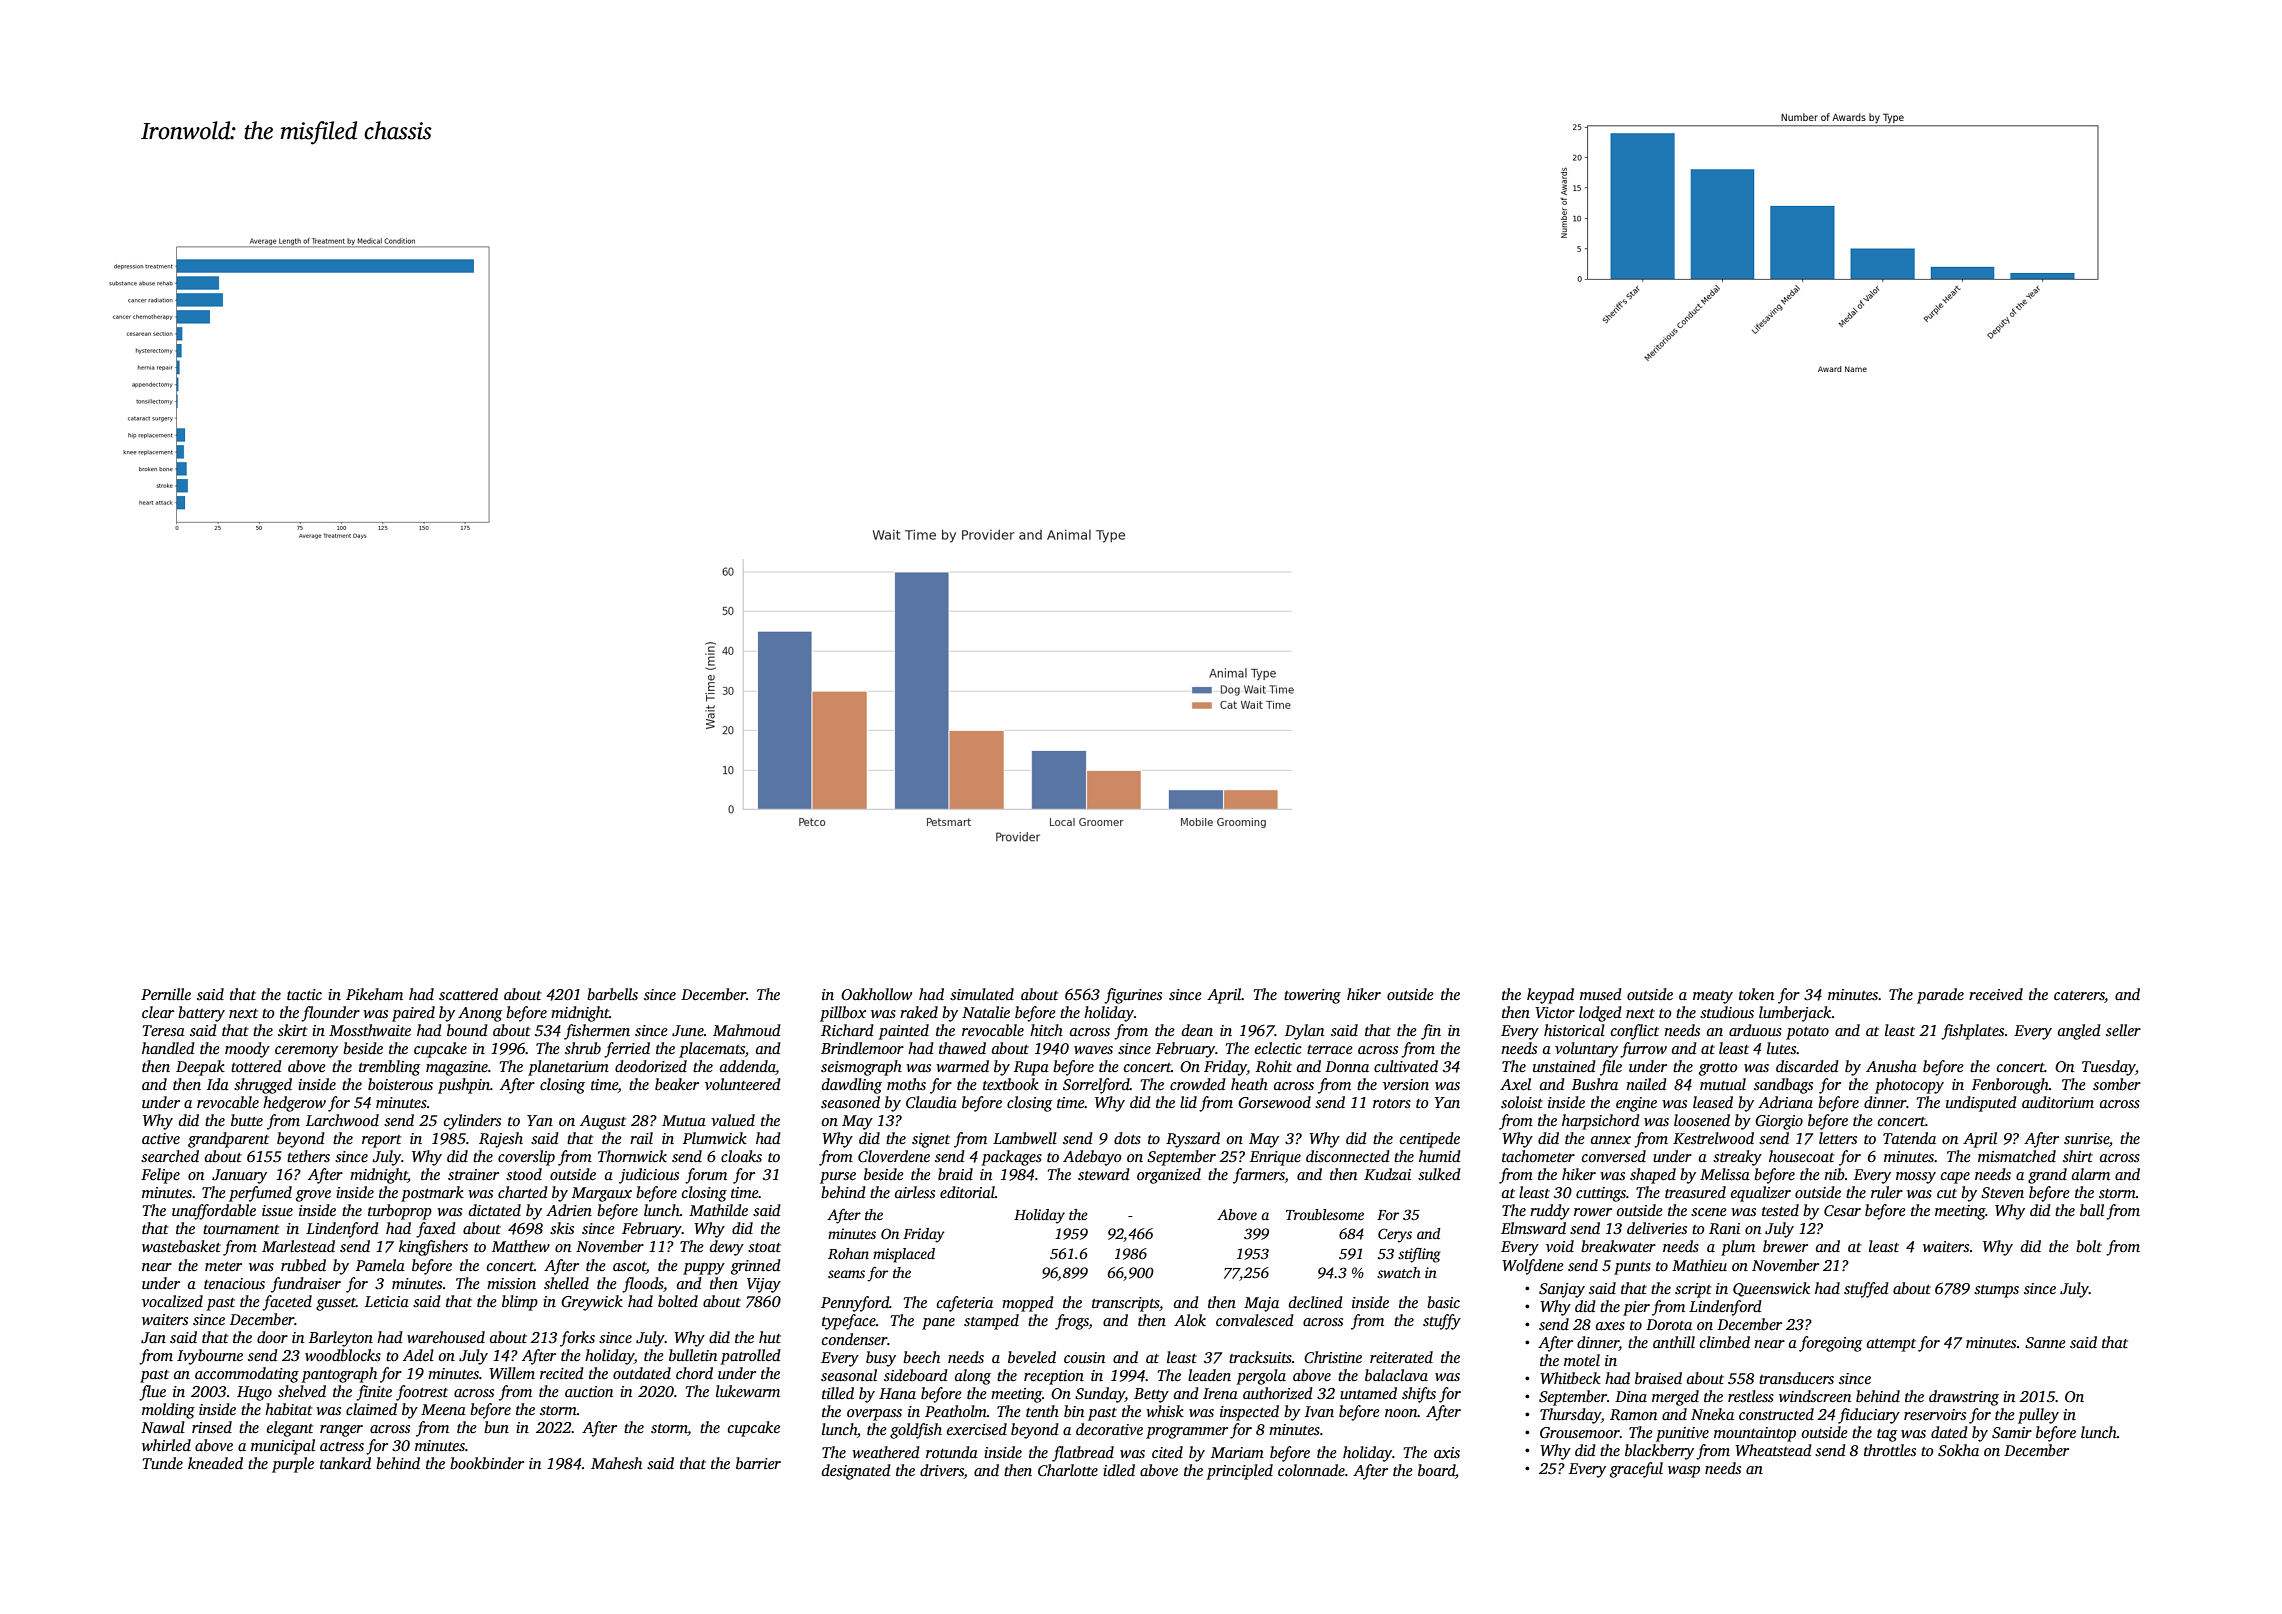 This screenshot has width=2282, height=1614. What do you see at coordinates (1560, 1246) in the screenshot?
I see `void` at bounding box center [1560, 1246].
